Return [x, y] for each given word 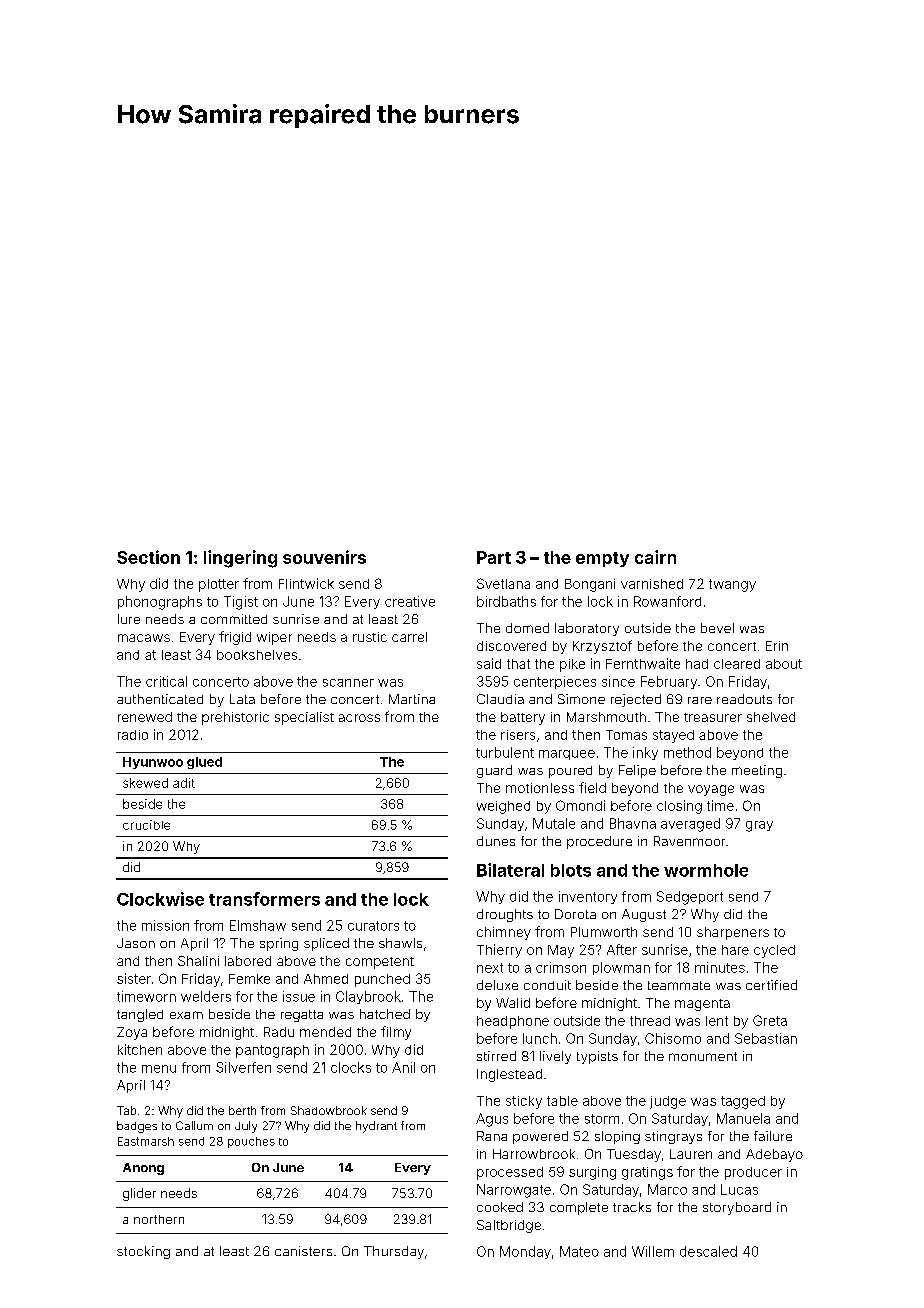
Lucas [739, 1189]
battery [523, 718]
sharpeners [733, 933]
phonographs [160, 603]
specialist [304, 718]
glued [204, 763]
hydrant [376, 1127]
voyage [711, 790]
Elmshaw [258, 925]
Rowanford [667, 601]
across [359, 718]
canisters [303, 1251]
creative [410, 601]
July [246, 1127]
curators [373, 926]
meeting [757, 771]
